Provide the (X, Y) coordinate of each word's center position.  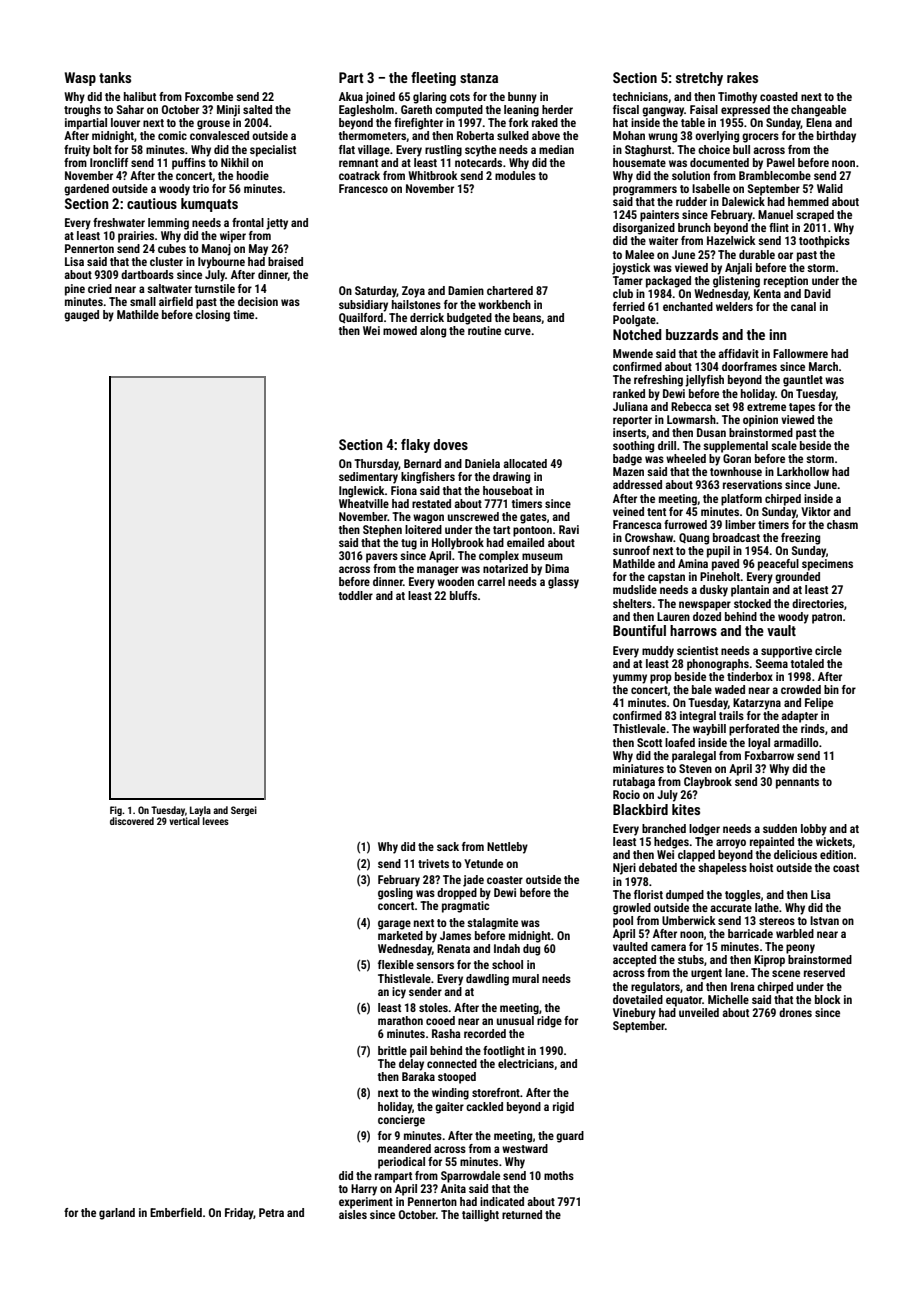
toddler (356, 595)
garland (117, 1214)
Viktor (816, 511)
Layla (200, 811)
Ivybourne (221, 263)
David (817, 293)
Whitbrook (433, 175)
